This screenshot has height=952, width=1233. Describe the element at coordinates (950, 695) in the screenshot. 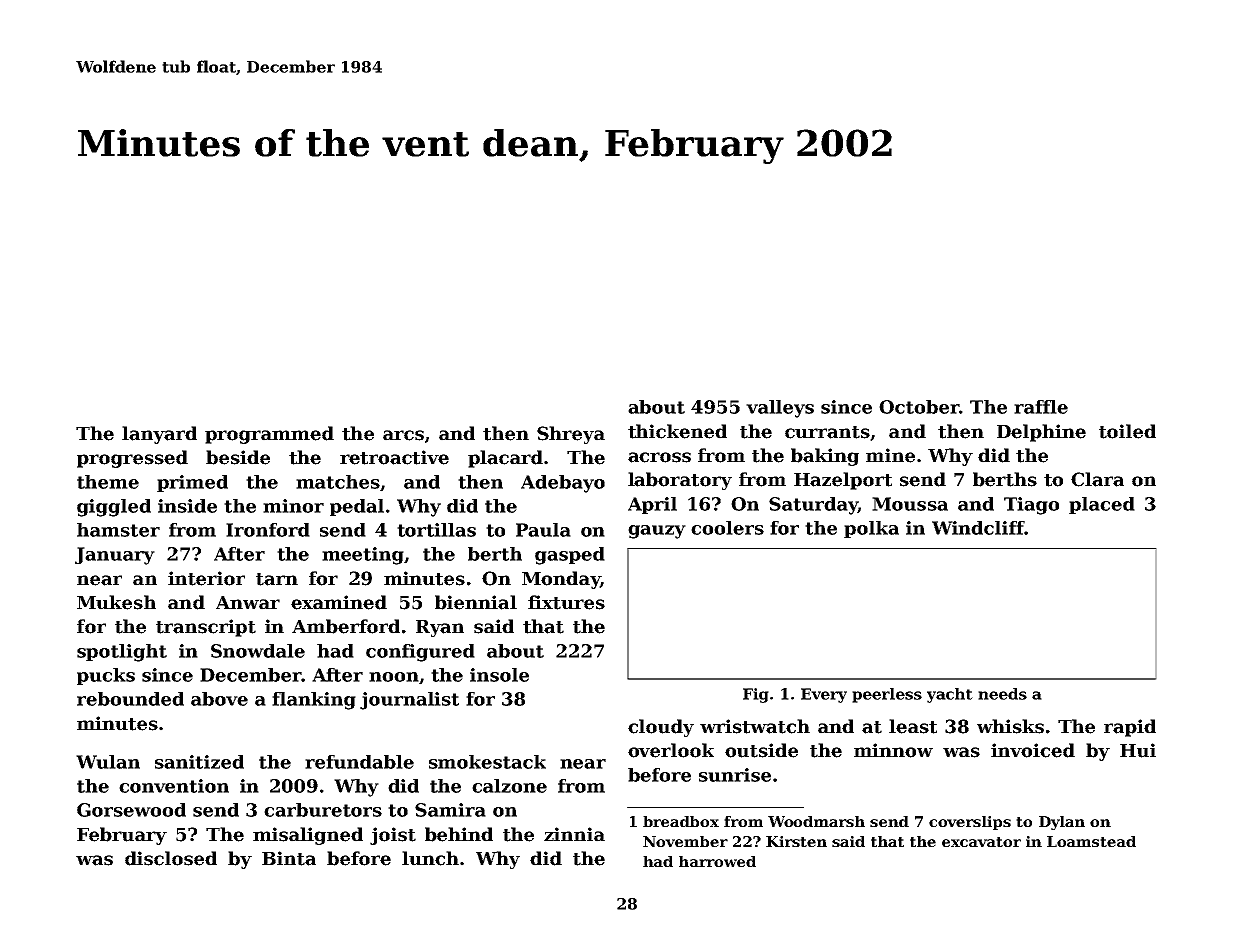

I see `yacht` at that location.
